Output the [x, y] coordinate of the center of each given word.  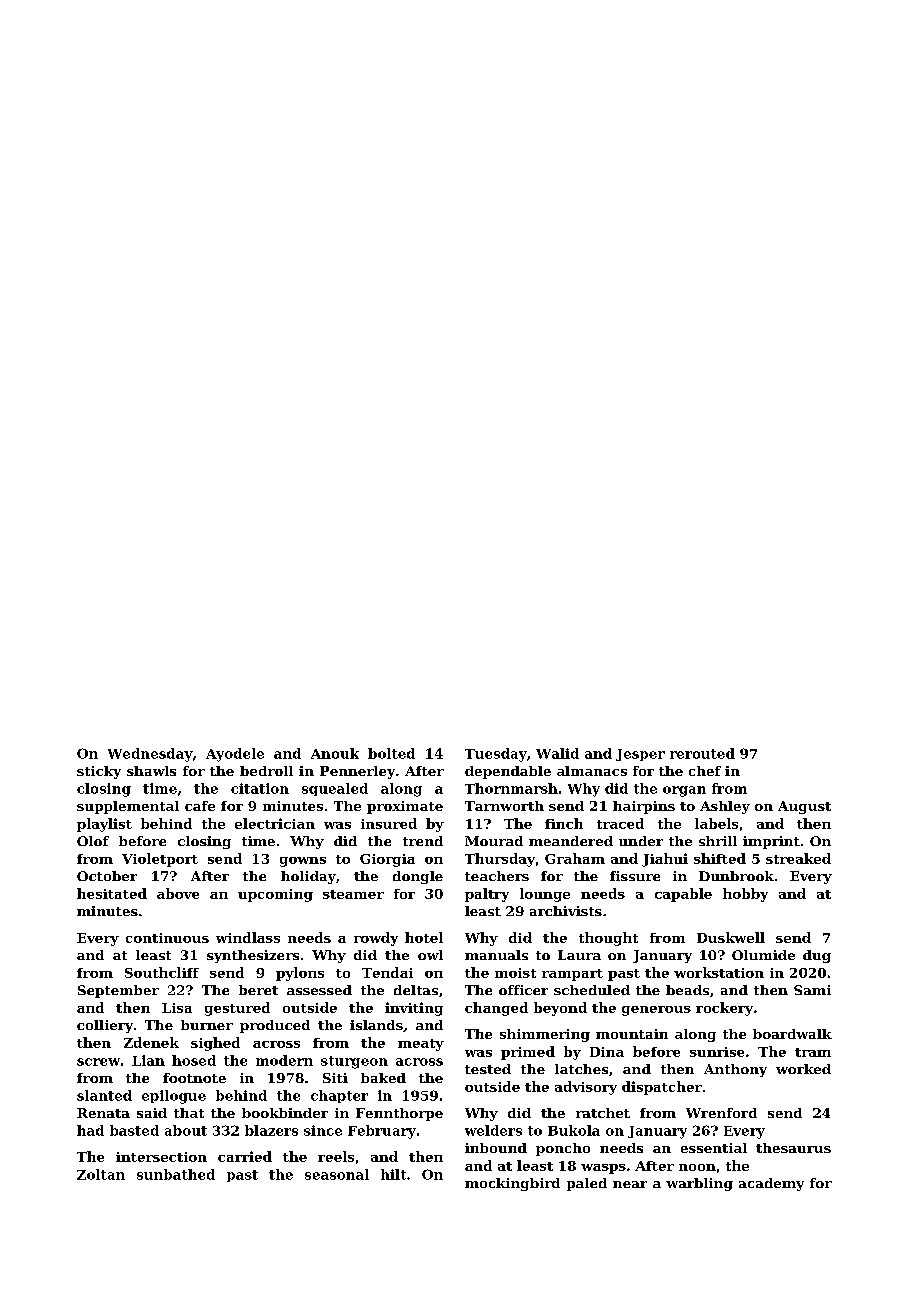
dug [817, 956]
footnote [194, 1078]
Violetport [160, 860]
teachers [497, 876]
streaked [798, 858]
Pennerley [357, 772]
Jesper [640, 755]
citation [260, 788]
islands [376, 1025]
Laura [579, 955]
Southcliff [162, 972]
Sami [812, 990]
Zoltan [101, 1174]
